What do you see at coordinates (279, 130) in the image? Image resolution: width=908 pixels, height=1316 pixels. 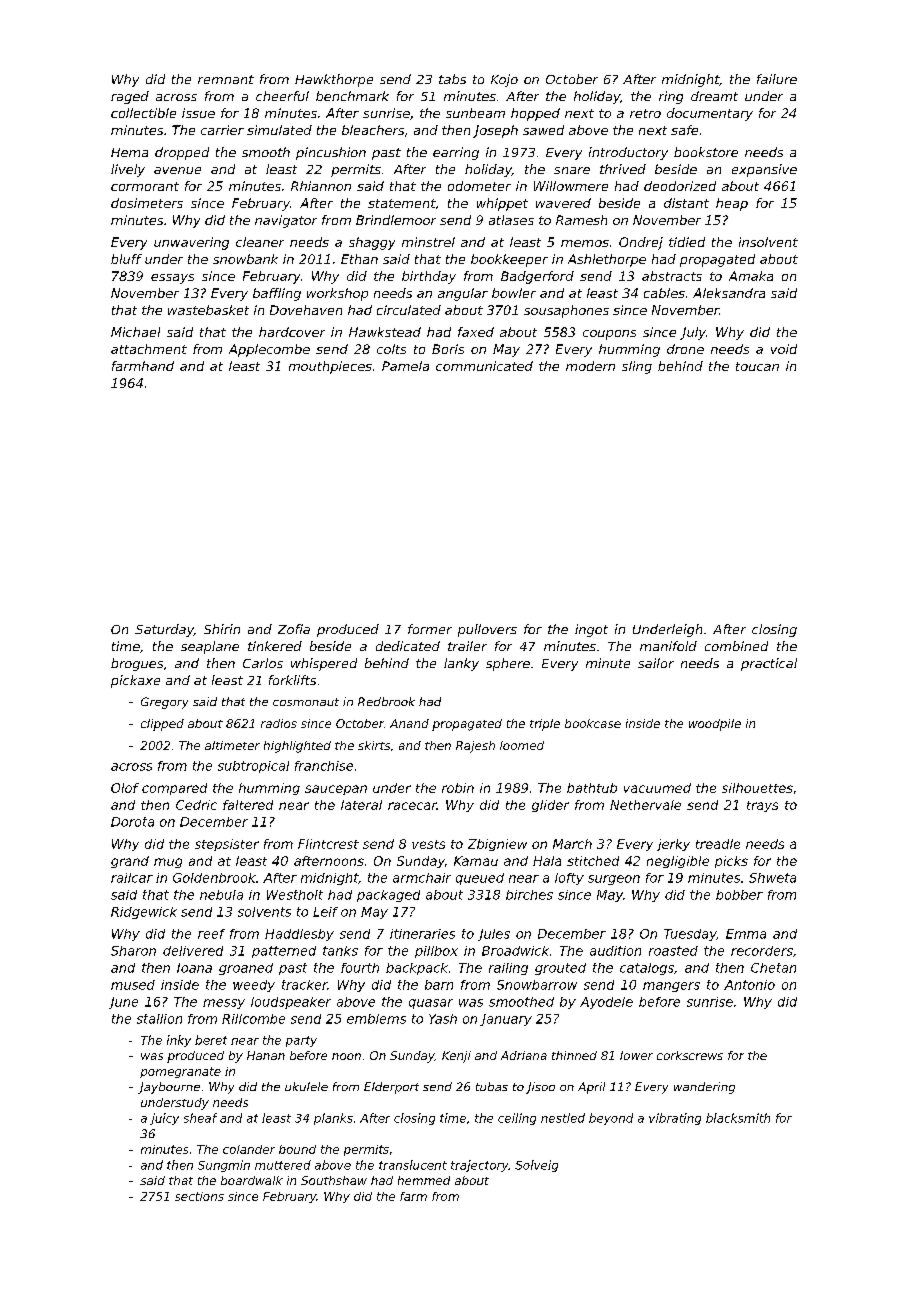 I see `simulated` at bounding box center [279, 130].
